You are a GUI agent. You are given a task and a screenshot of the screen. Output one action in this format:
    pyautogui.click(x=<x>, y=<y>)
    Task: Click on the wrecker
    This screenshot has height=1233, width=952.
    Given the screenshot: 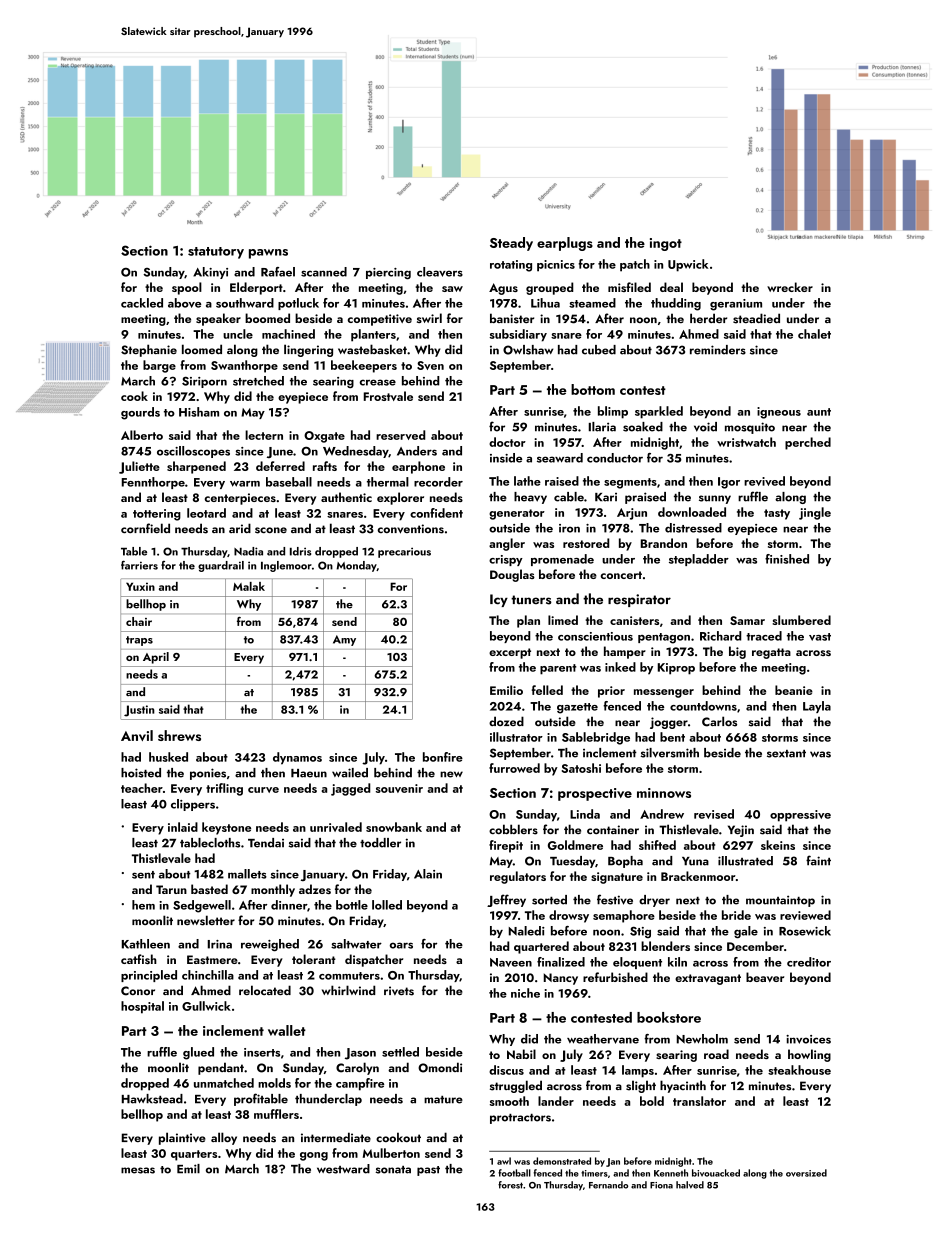 What is the action you would take?
    pyautogui.click(x=790, y=287)
